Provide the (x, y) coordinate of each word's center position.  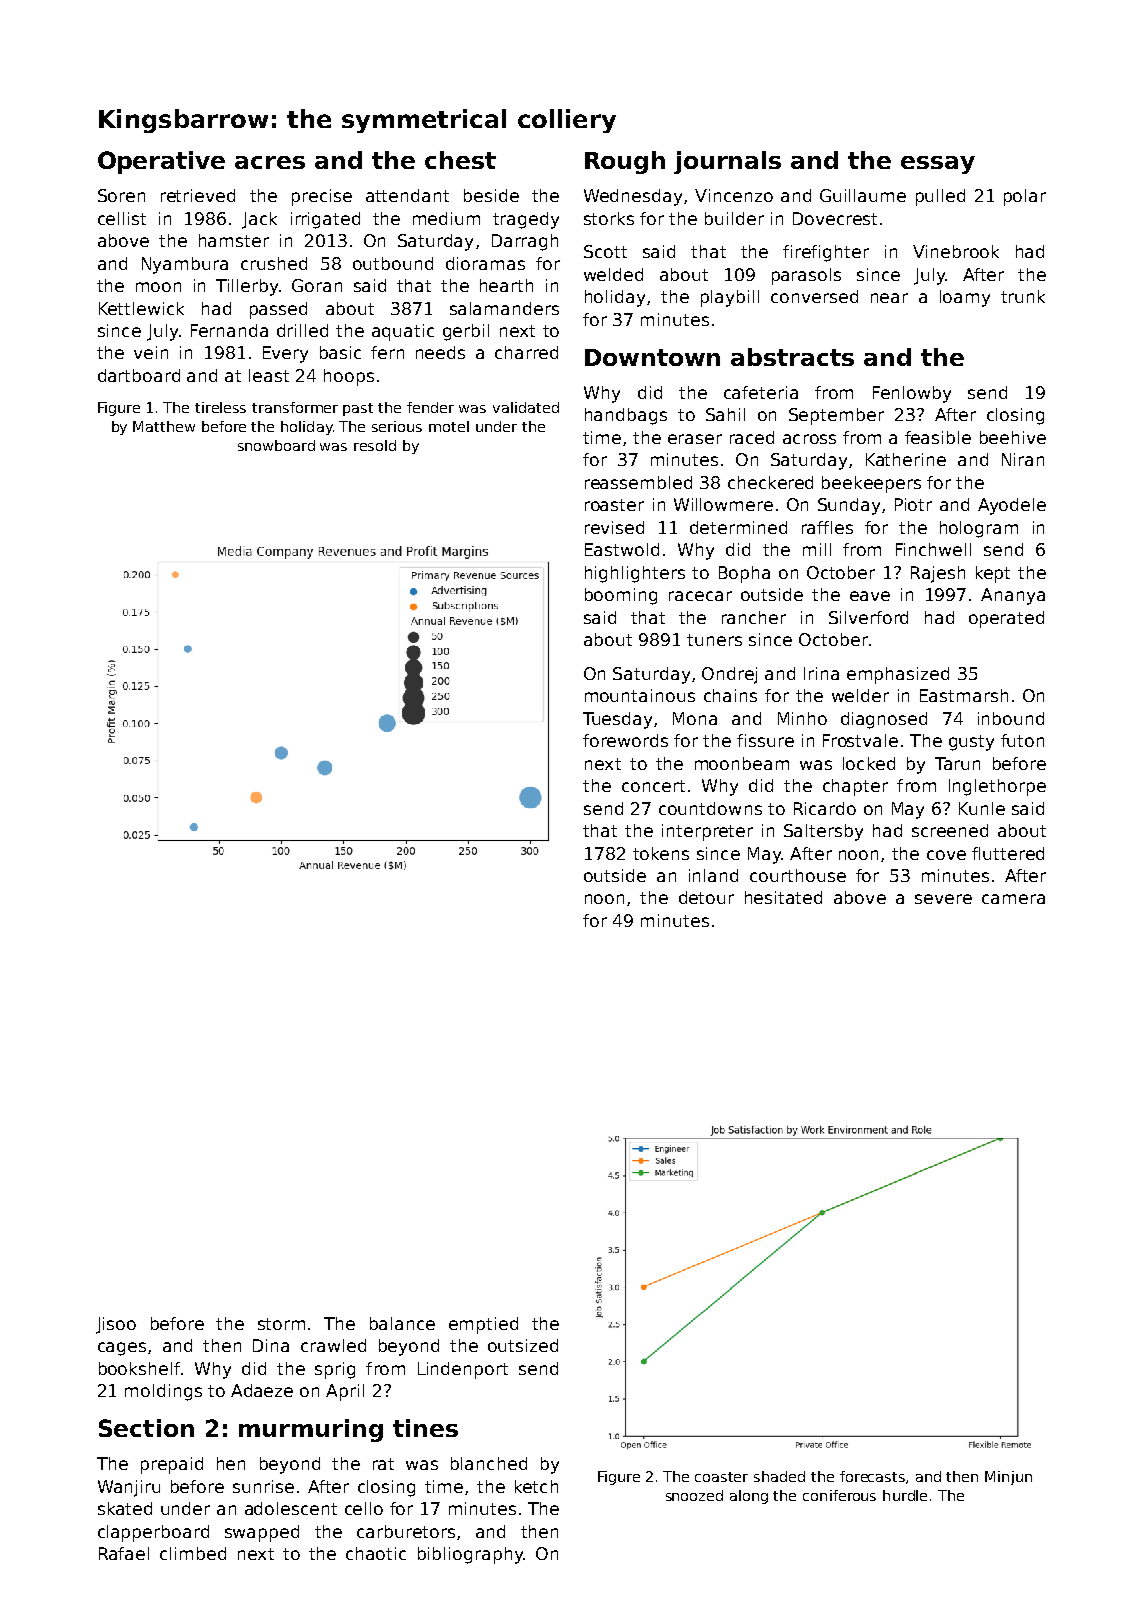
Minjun (1008, 1478)
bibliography (470, 1555)
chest (460, 160)
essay (938, 165)
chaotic (376, 1553)
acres (270, 162)
